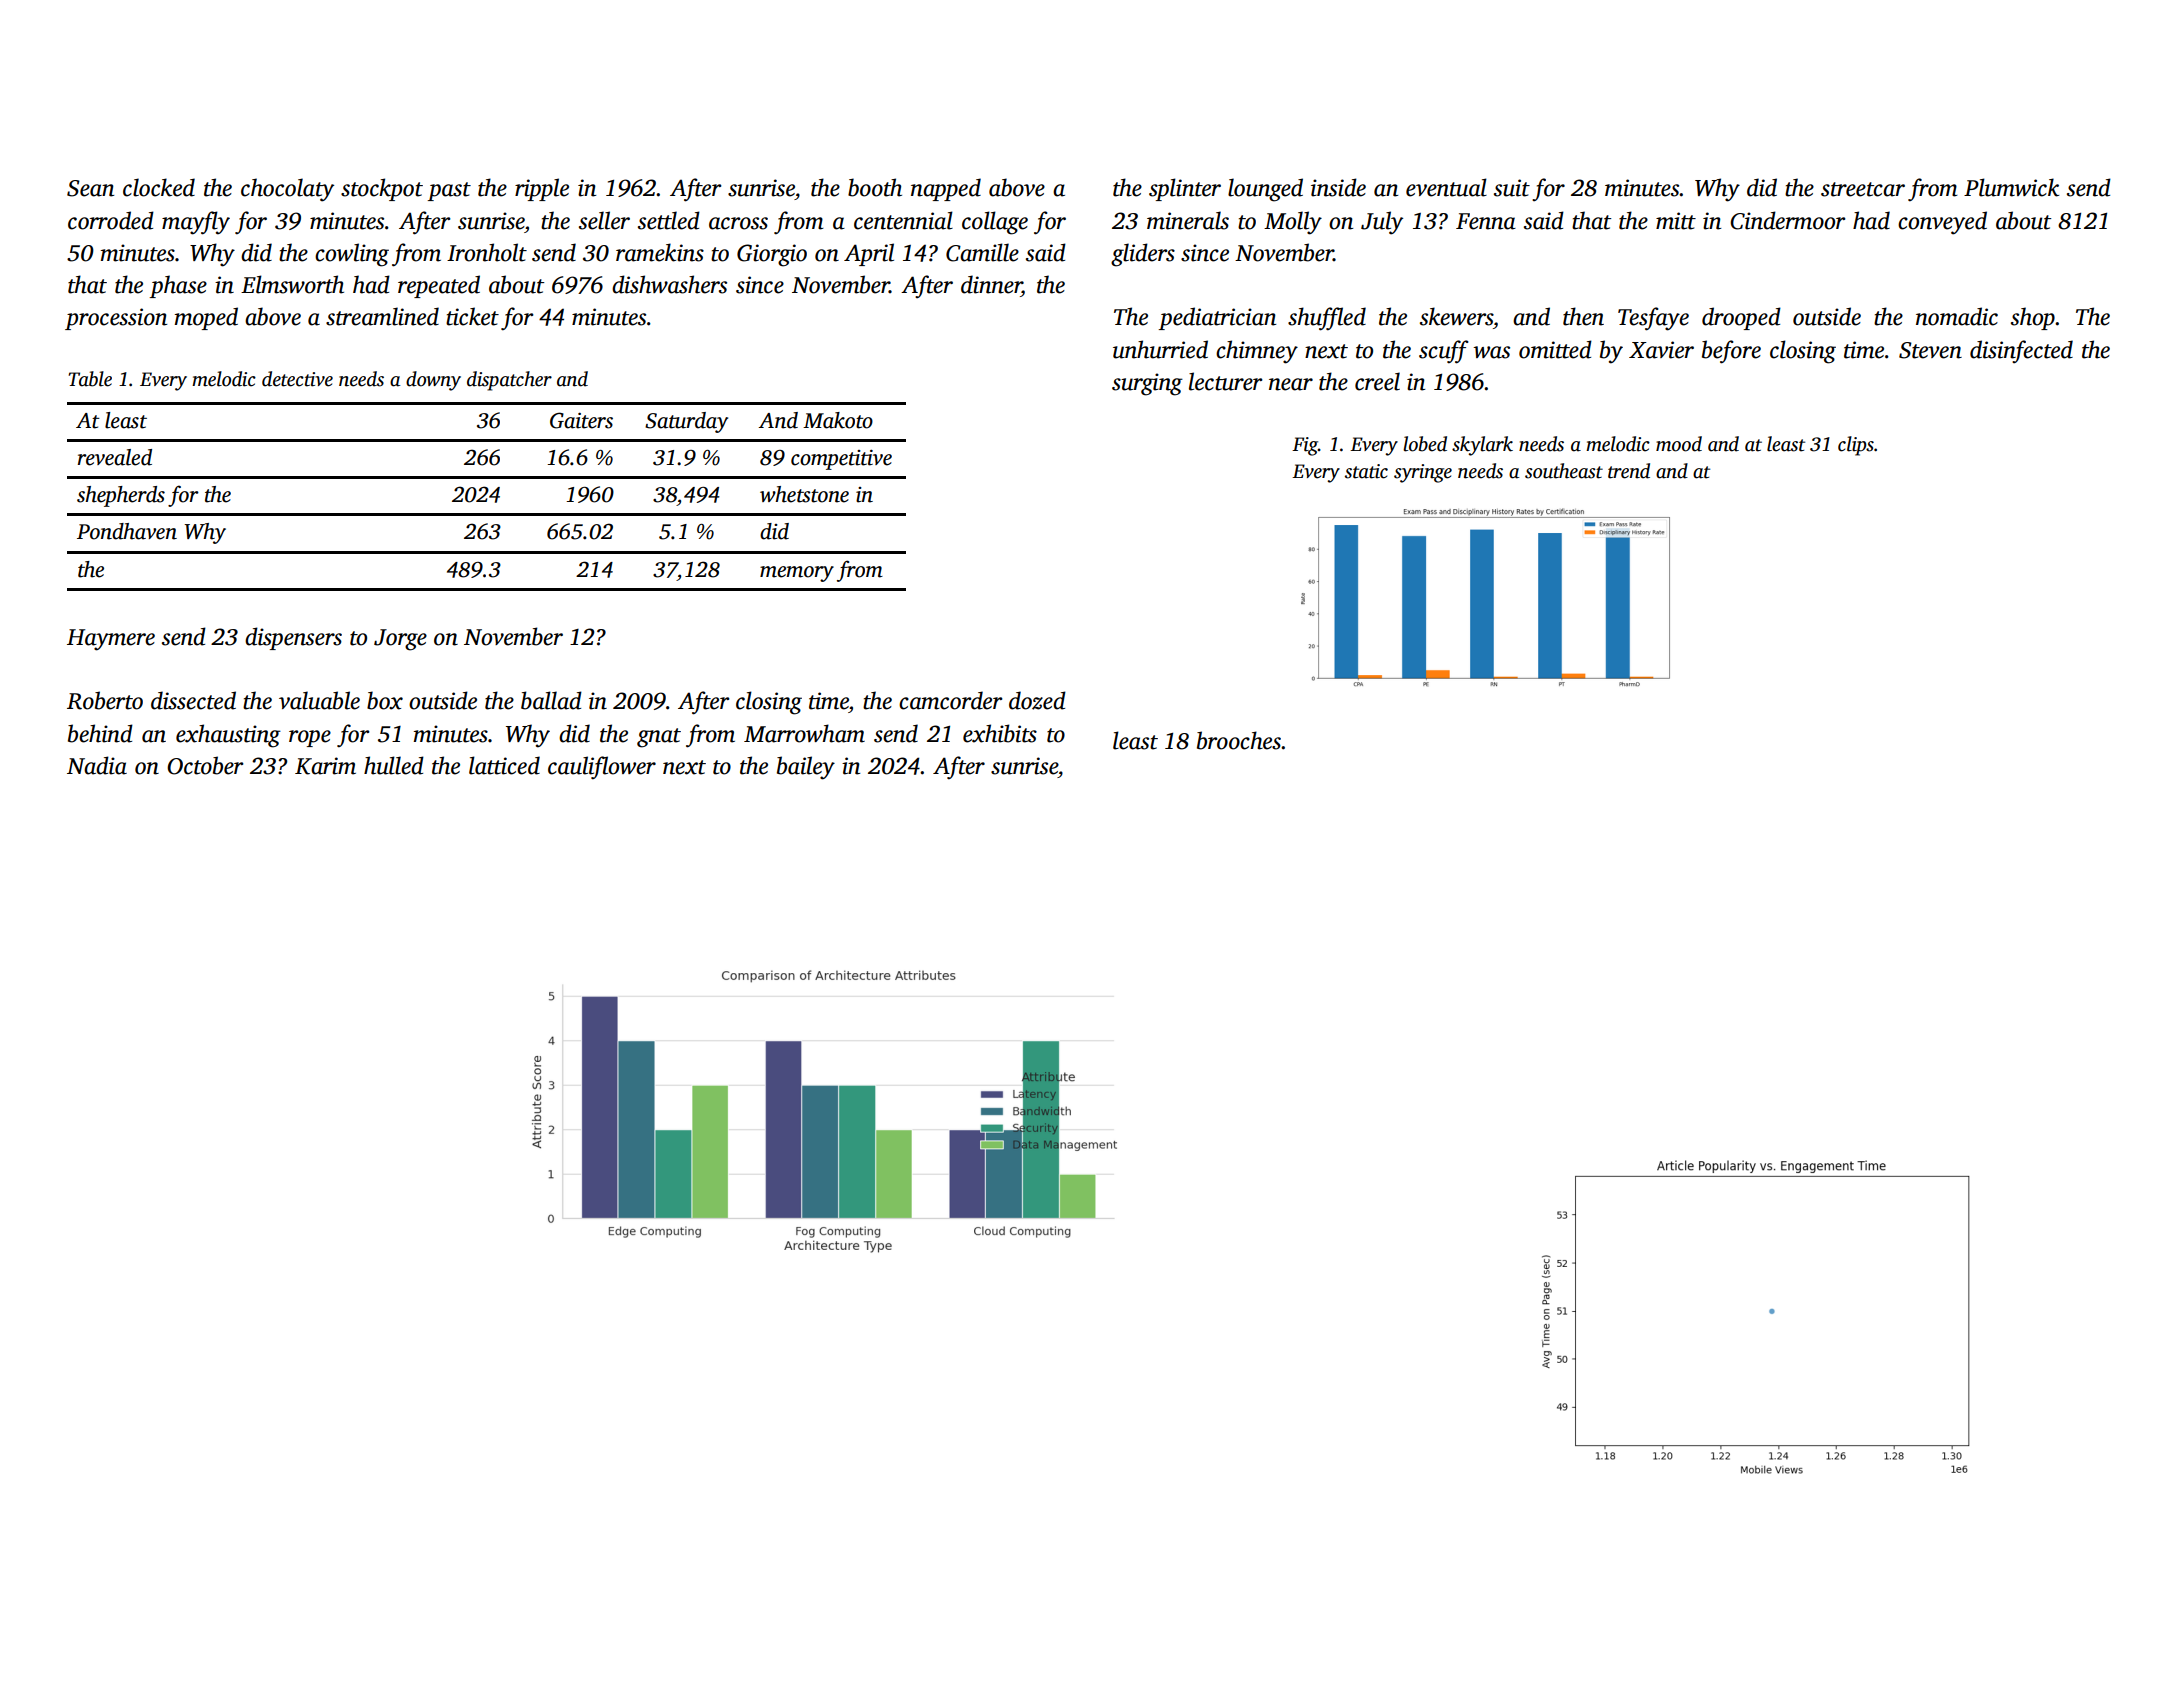  I want to click on chocolaty, so click(287, 190).
